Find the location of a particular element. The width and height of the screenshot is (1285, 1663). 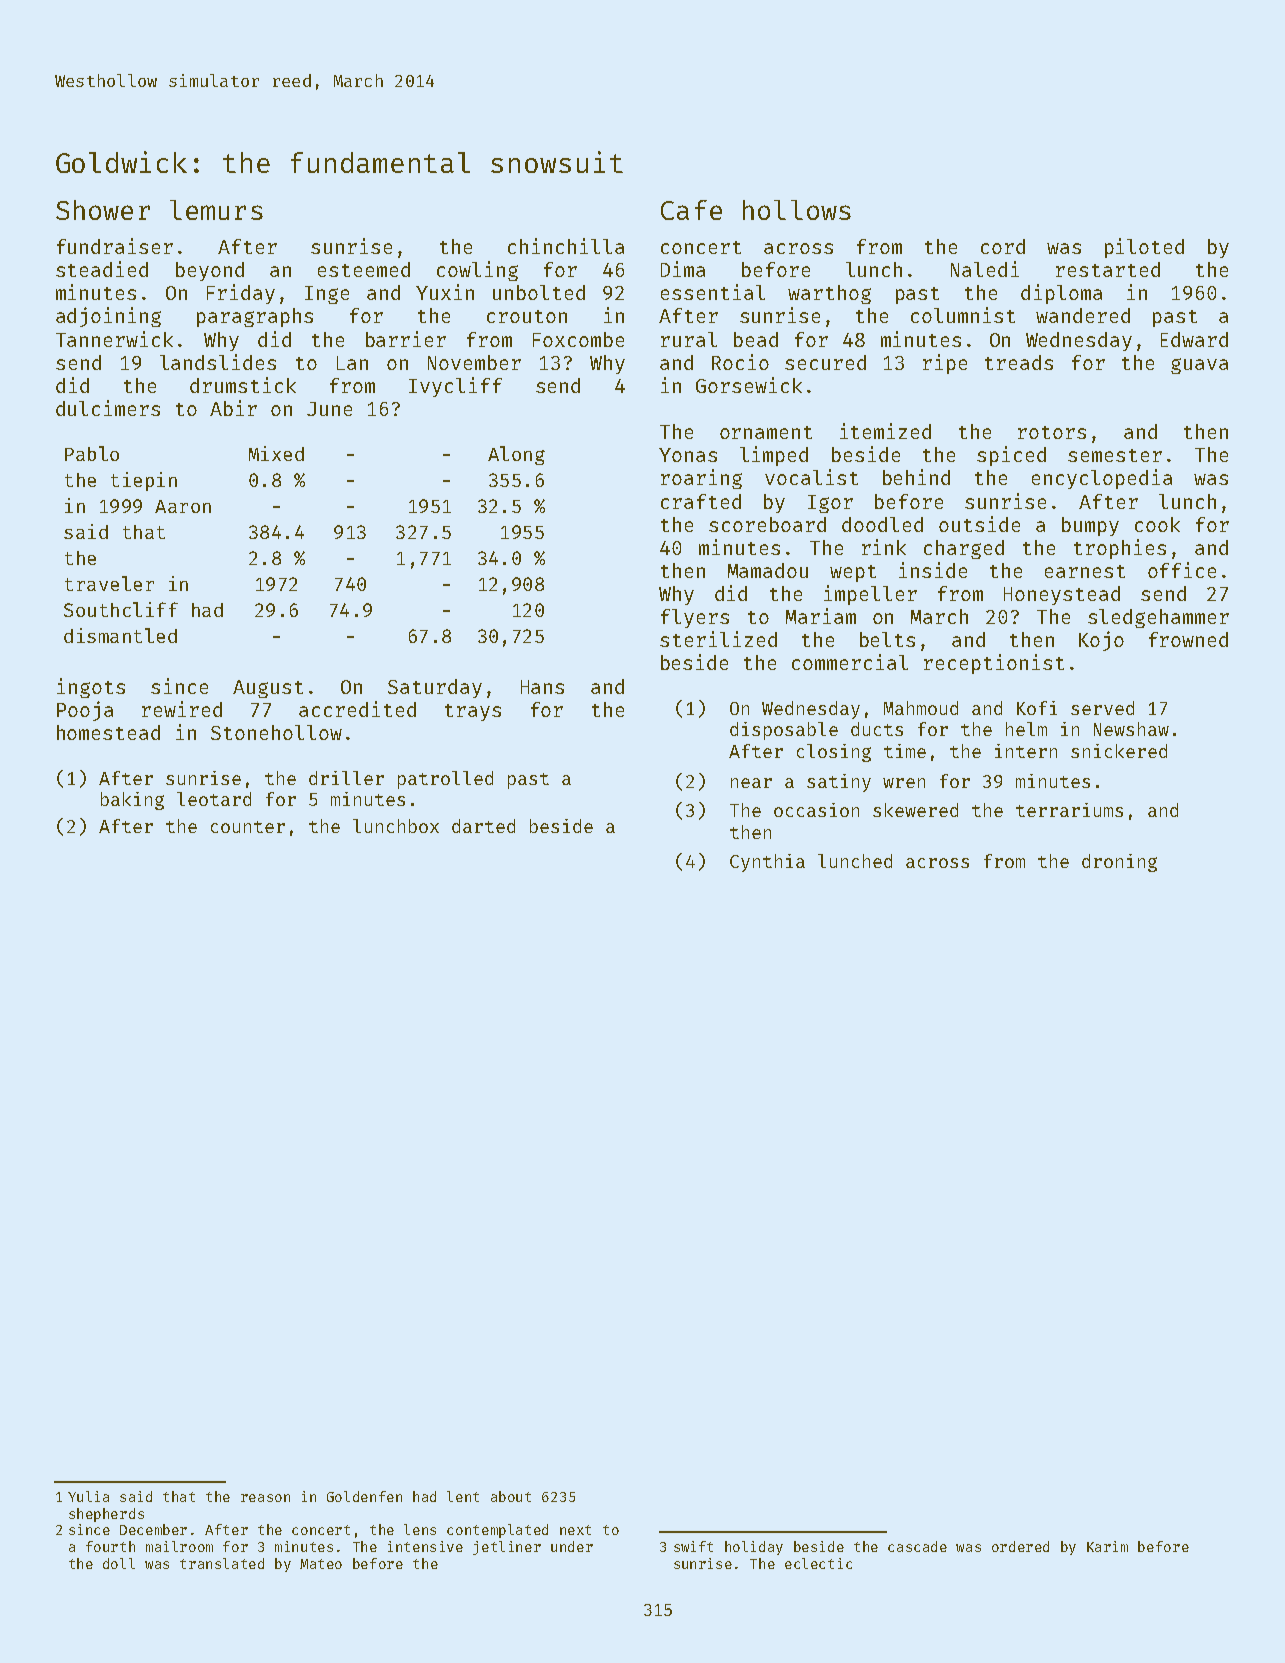

drumstick is located at coordinates (243, 385).
